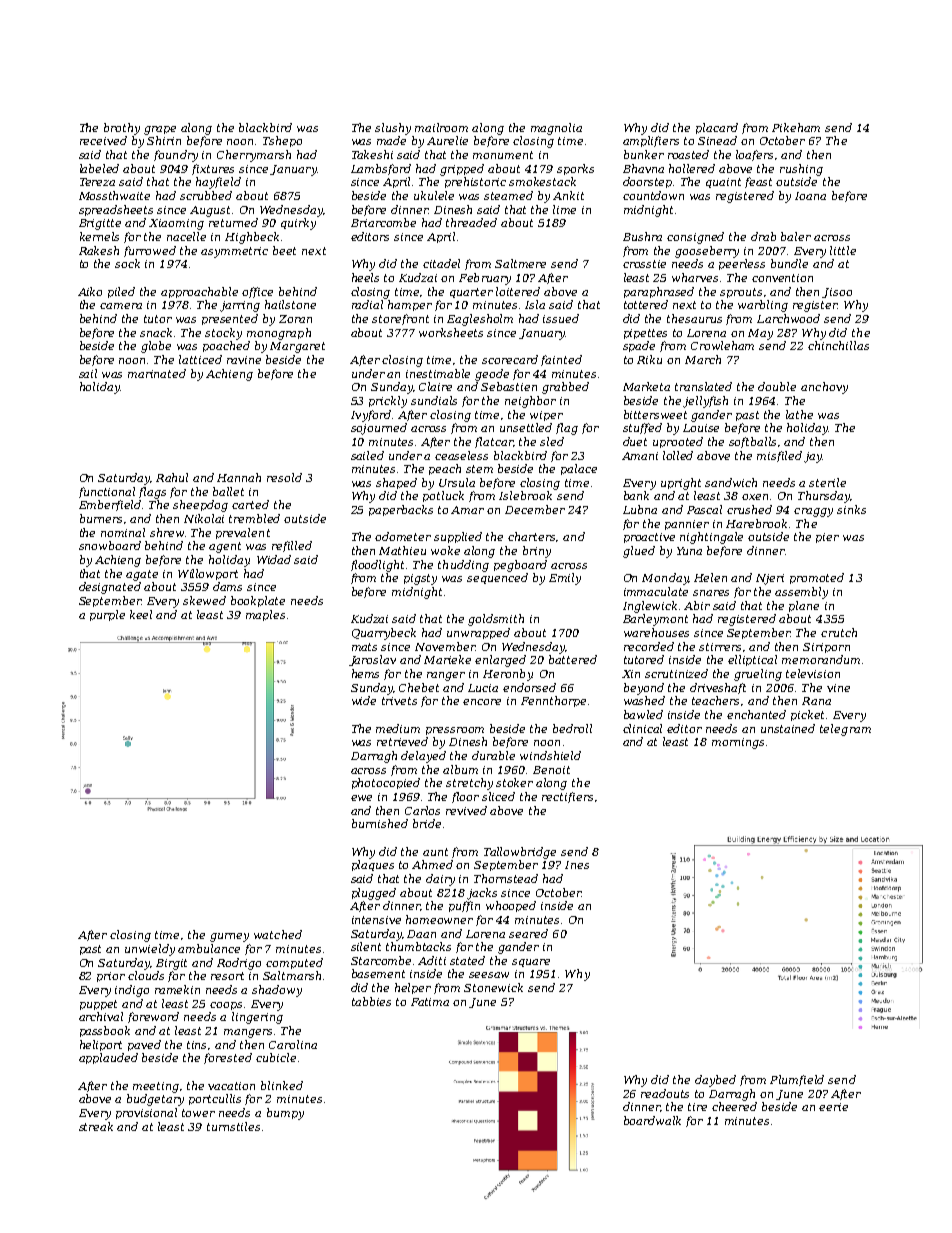 Image resolution: width=952 pixels, height=1233 pixels. I want to click on plaques, so click(373, 865).
